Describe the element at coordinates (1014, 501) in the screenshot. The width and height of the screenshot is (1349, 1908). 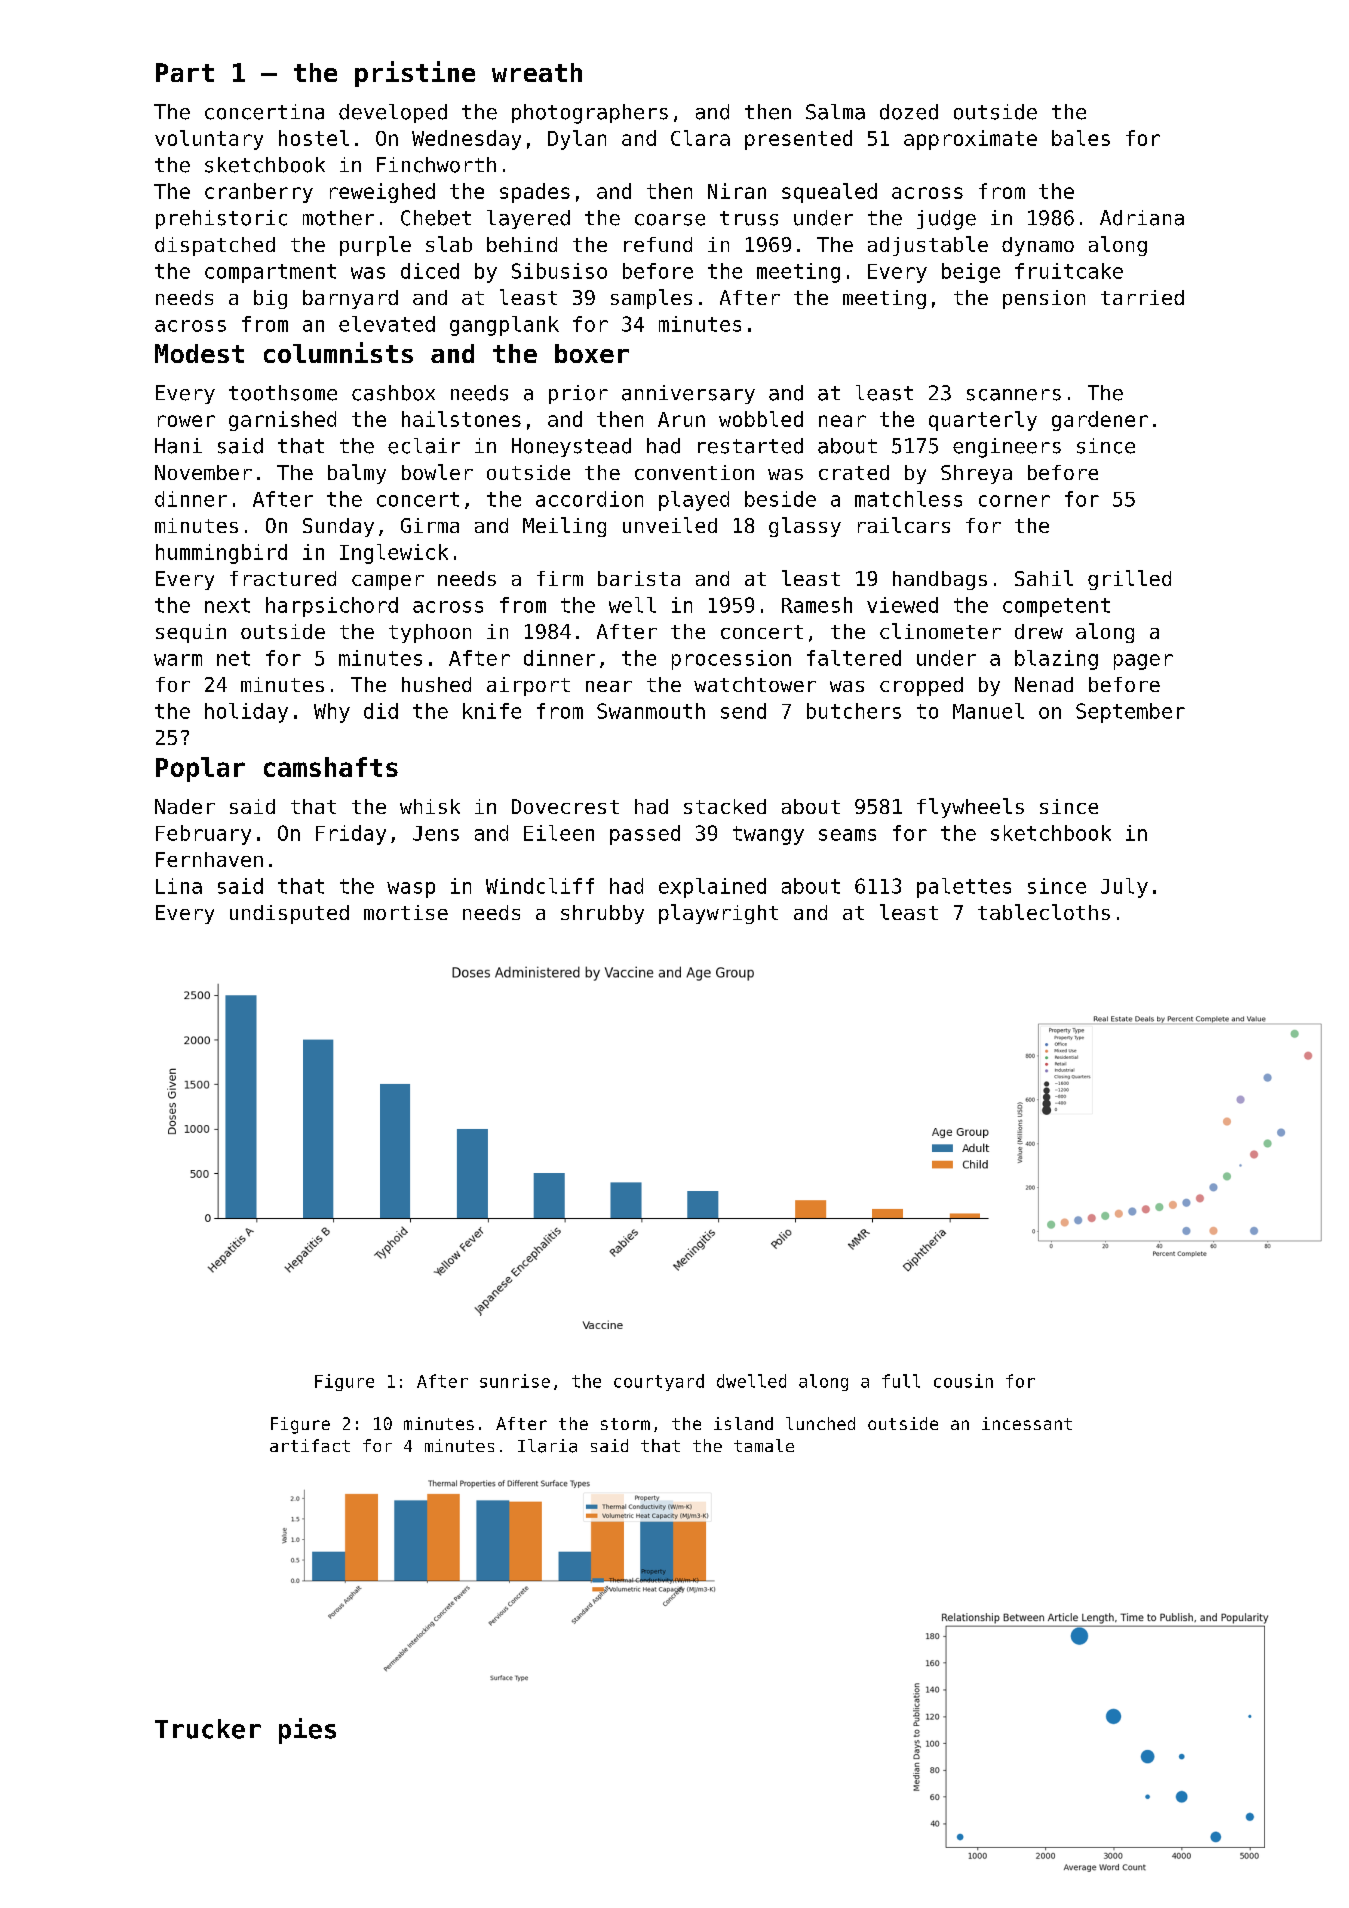
I see `corner` at that location.
